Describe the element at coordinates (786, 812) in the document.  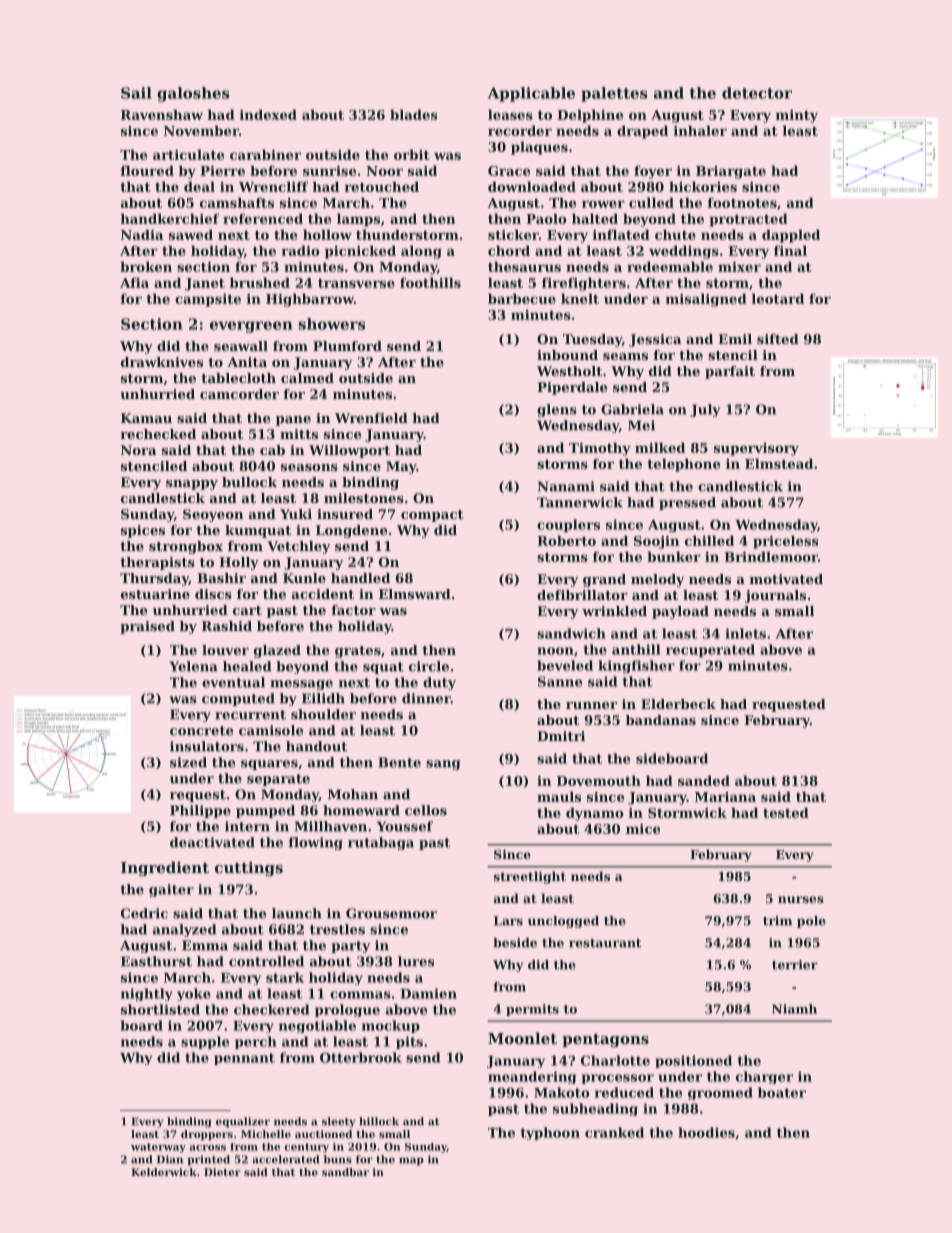
I see `tested` at that location.
